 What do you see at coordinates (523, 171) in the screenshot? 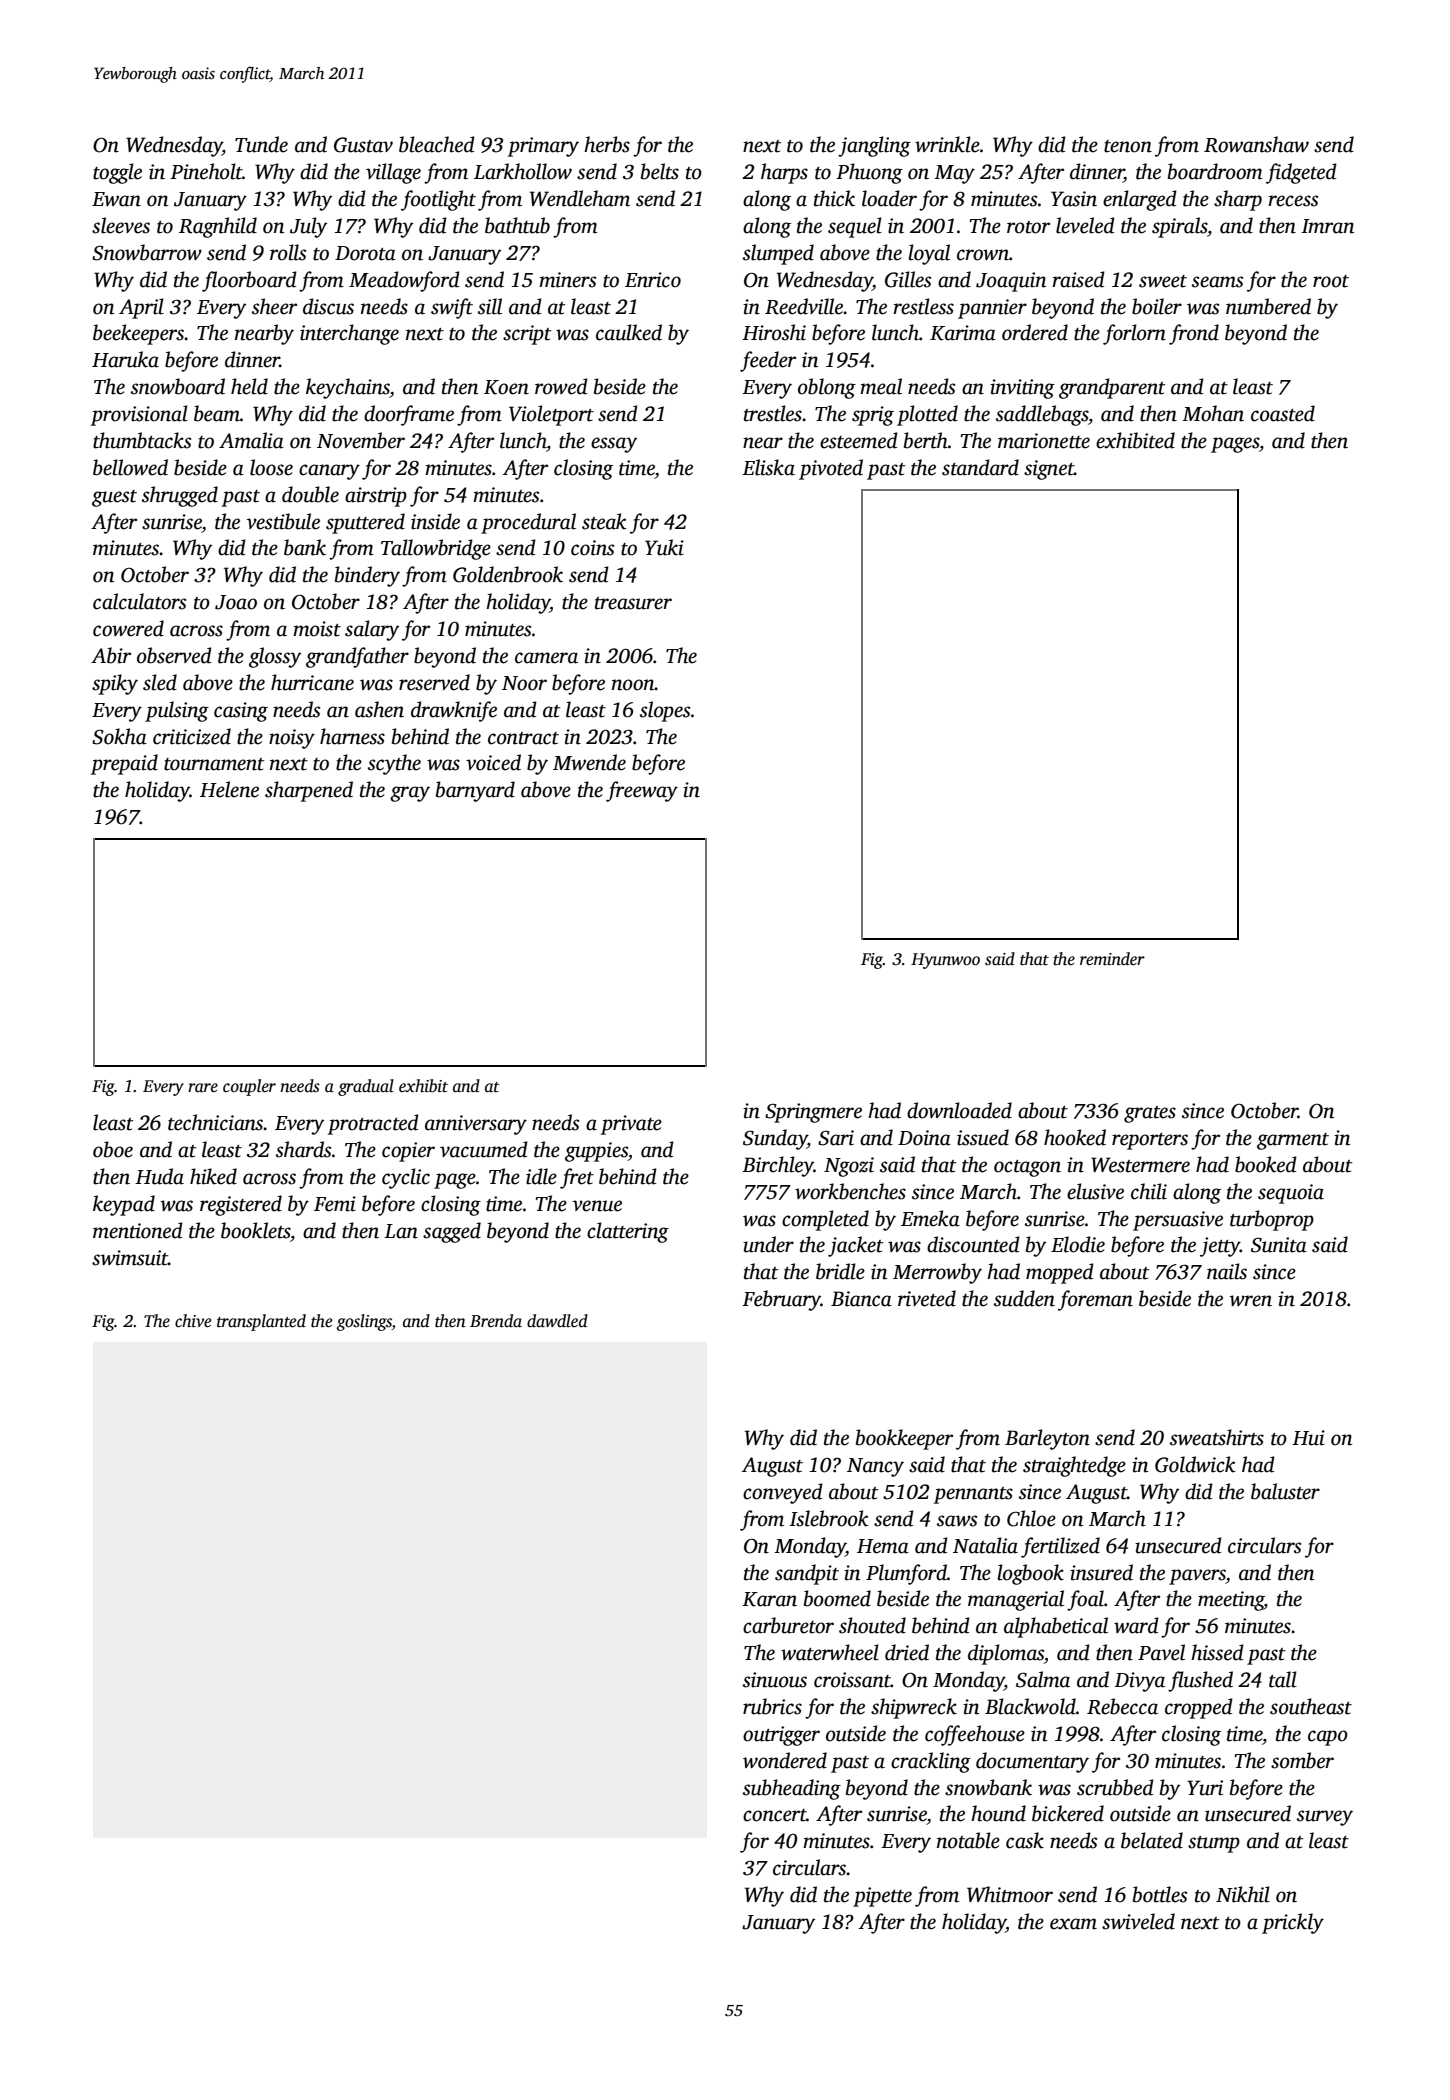
I see `Larkhollow` at bounding box center [523, 171].
